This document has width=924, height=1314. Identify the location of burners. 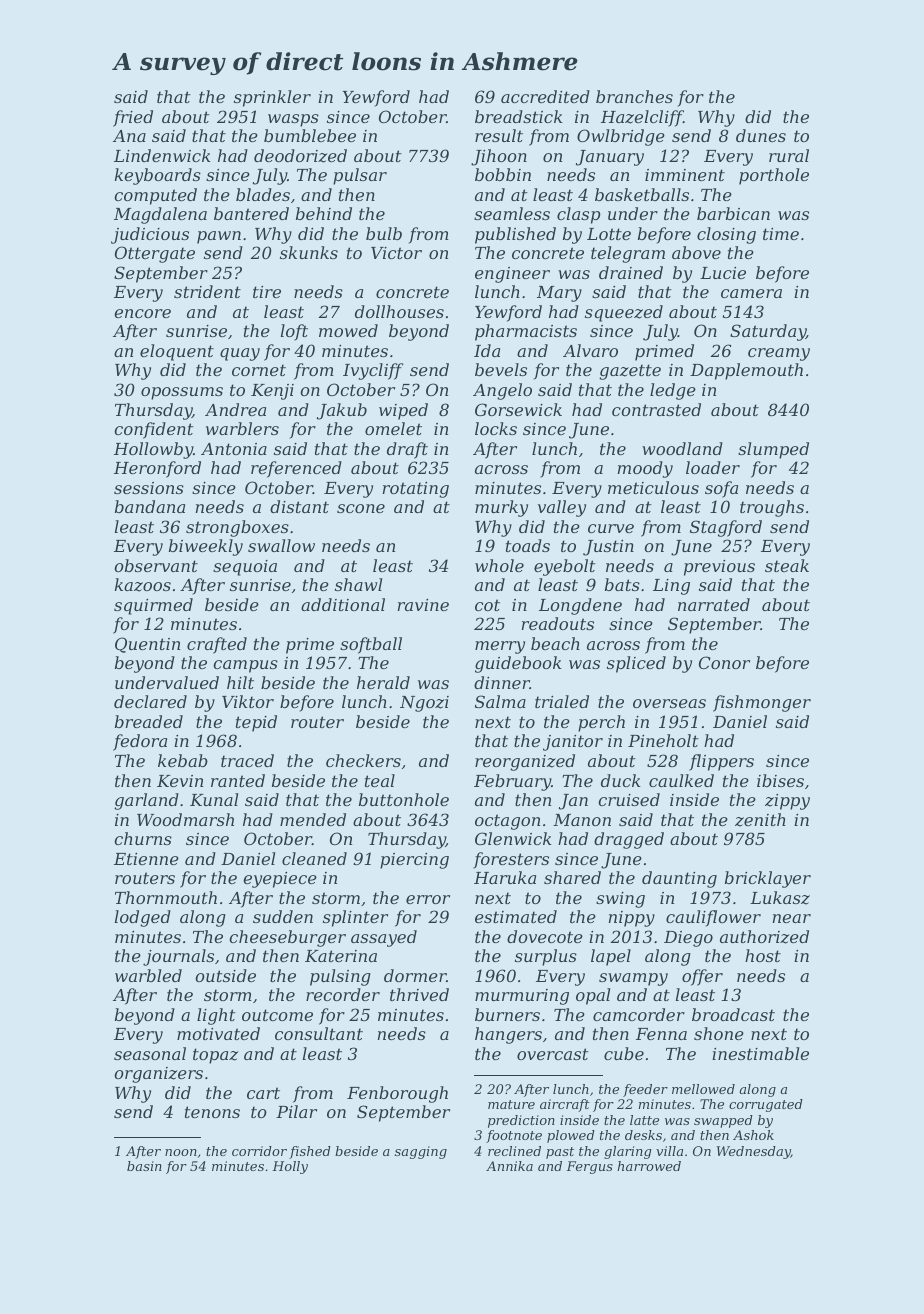
(507, 1014).
